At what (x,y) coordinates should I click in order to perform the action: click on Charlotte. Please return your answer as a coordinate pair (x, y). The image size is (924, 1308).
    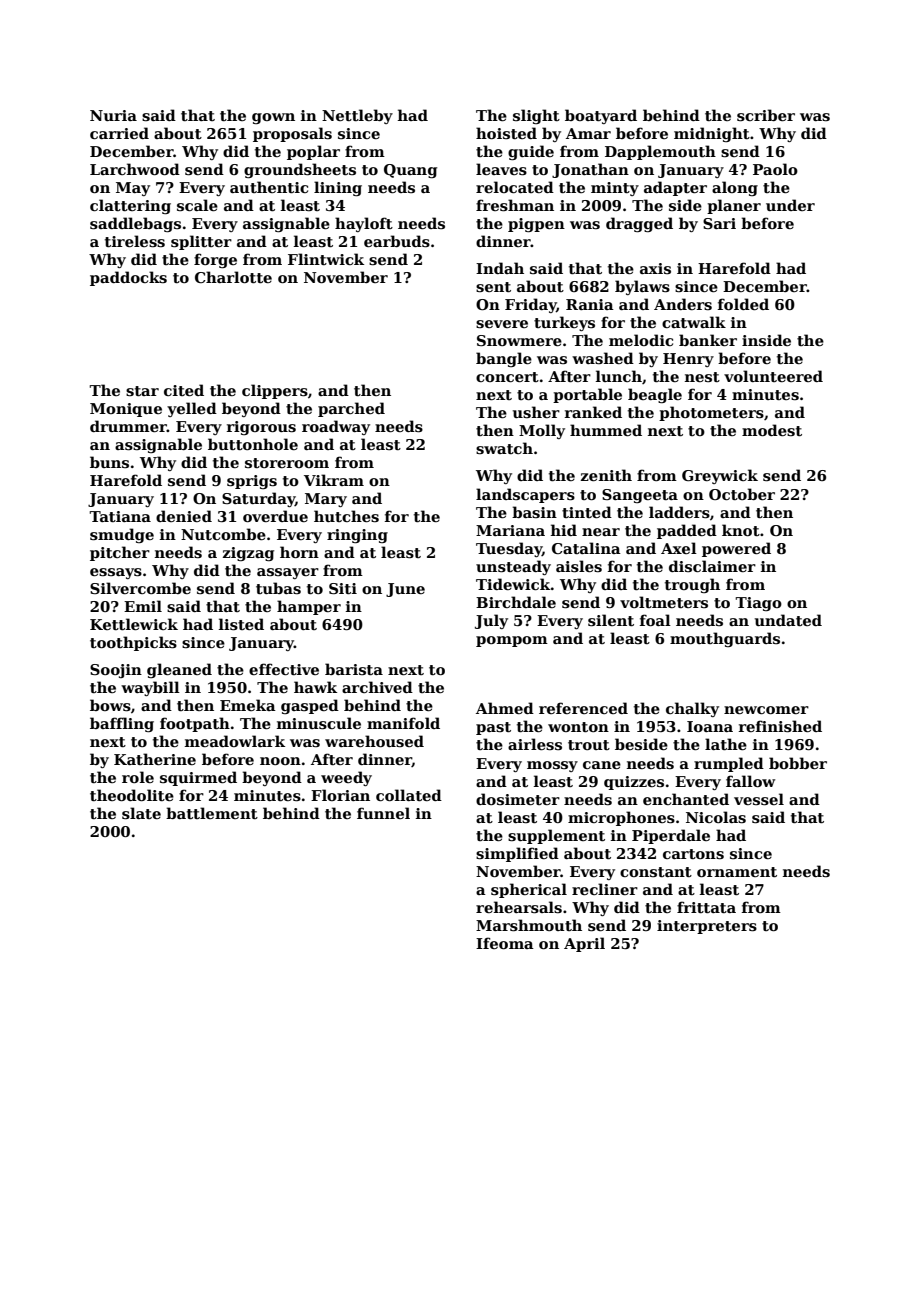
    Looking at the image, I should click on (233, 277).
